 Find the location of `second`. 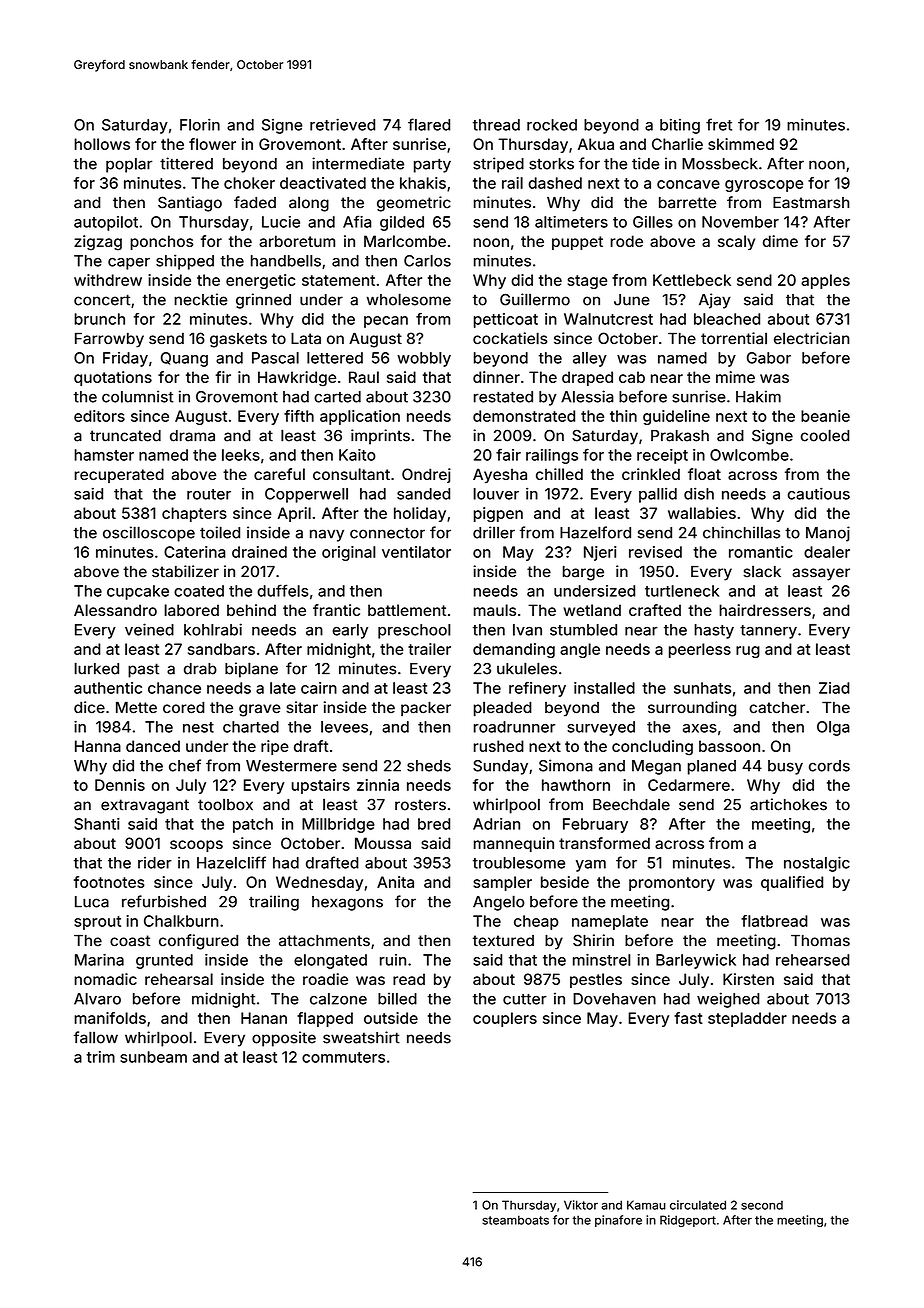

second is located at coordinates (762, 1205).
